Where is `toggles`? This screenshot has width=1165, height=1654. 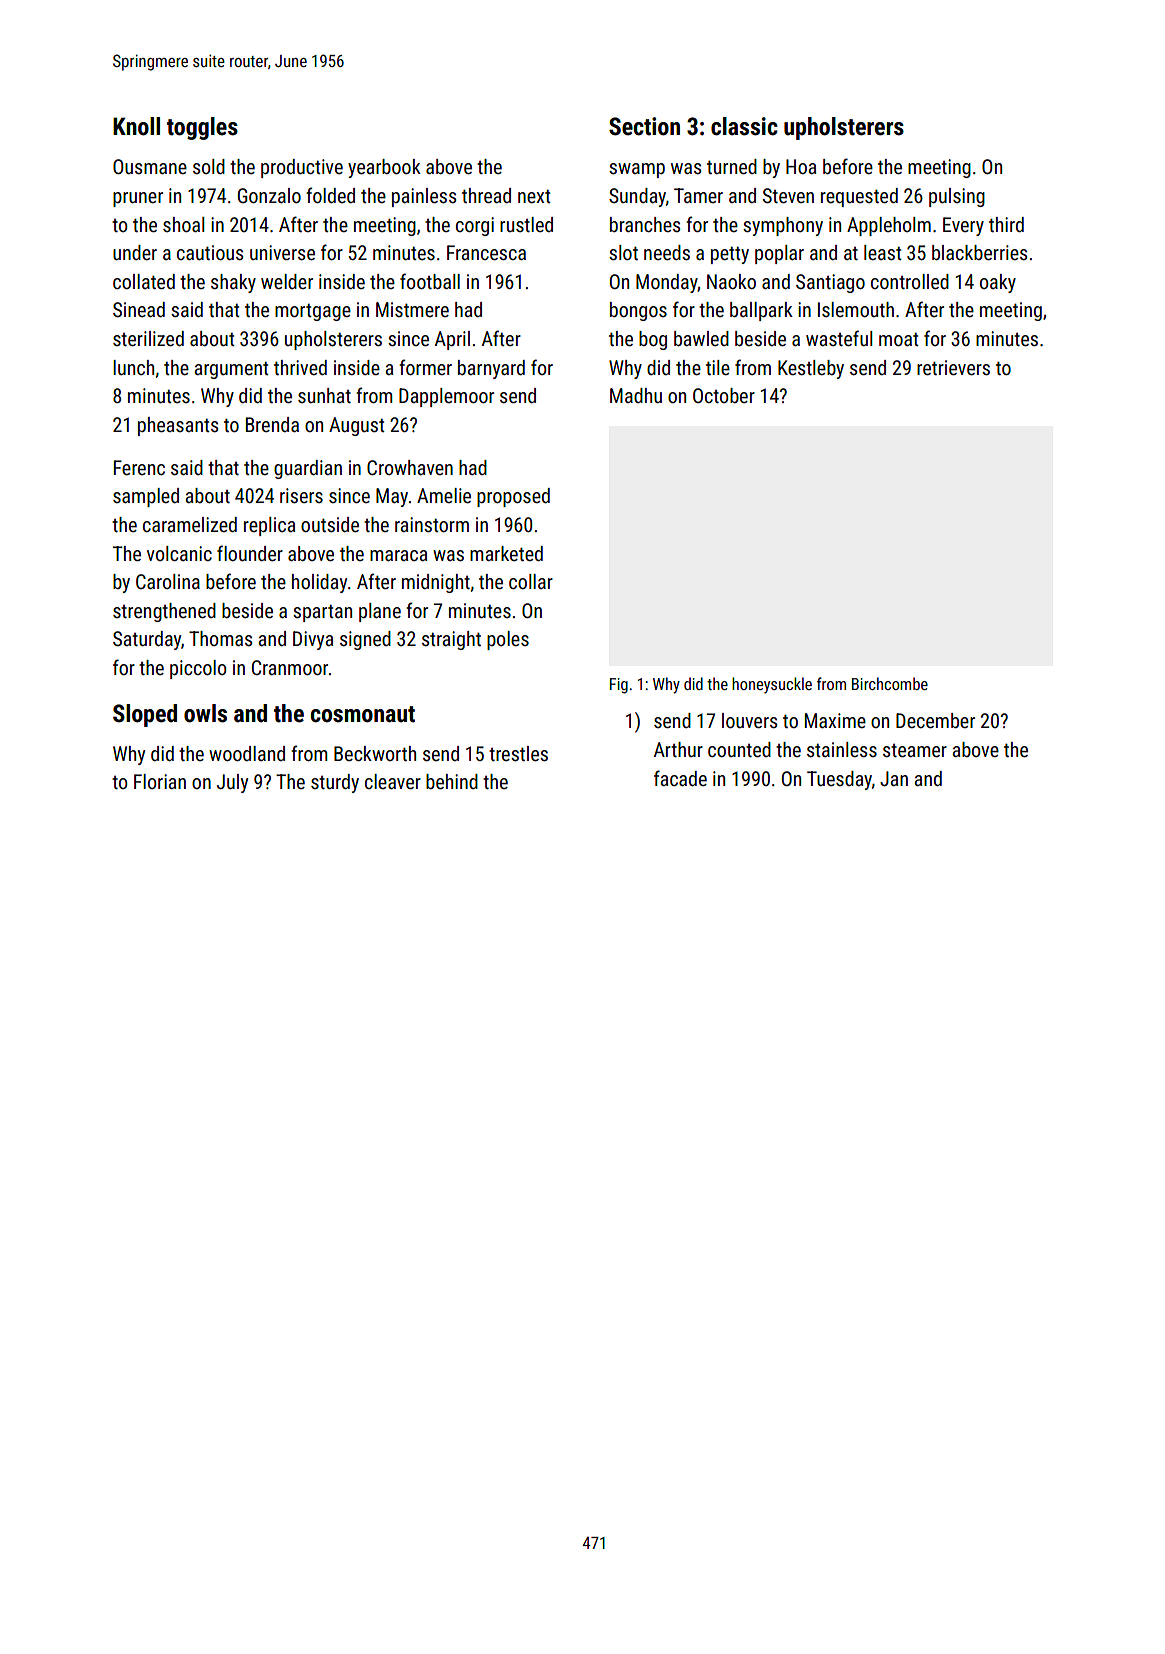
toggles is located at coordinates (202, 128).
